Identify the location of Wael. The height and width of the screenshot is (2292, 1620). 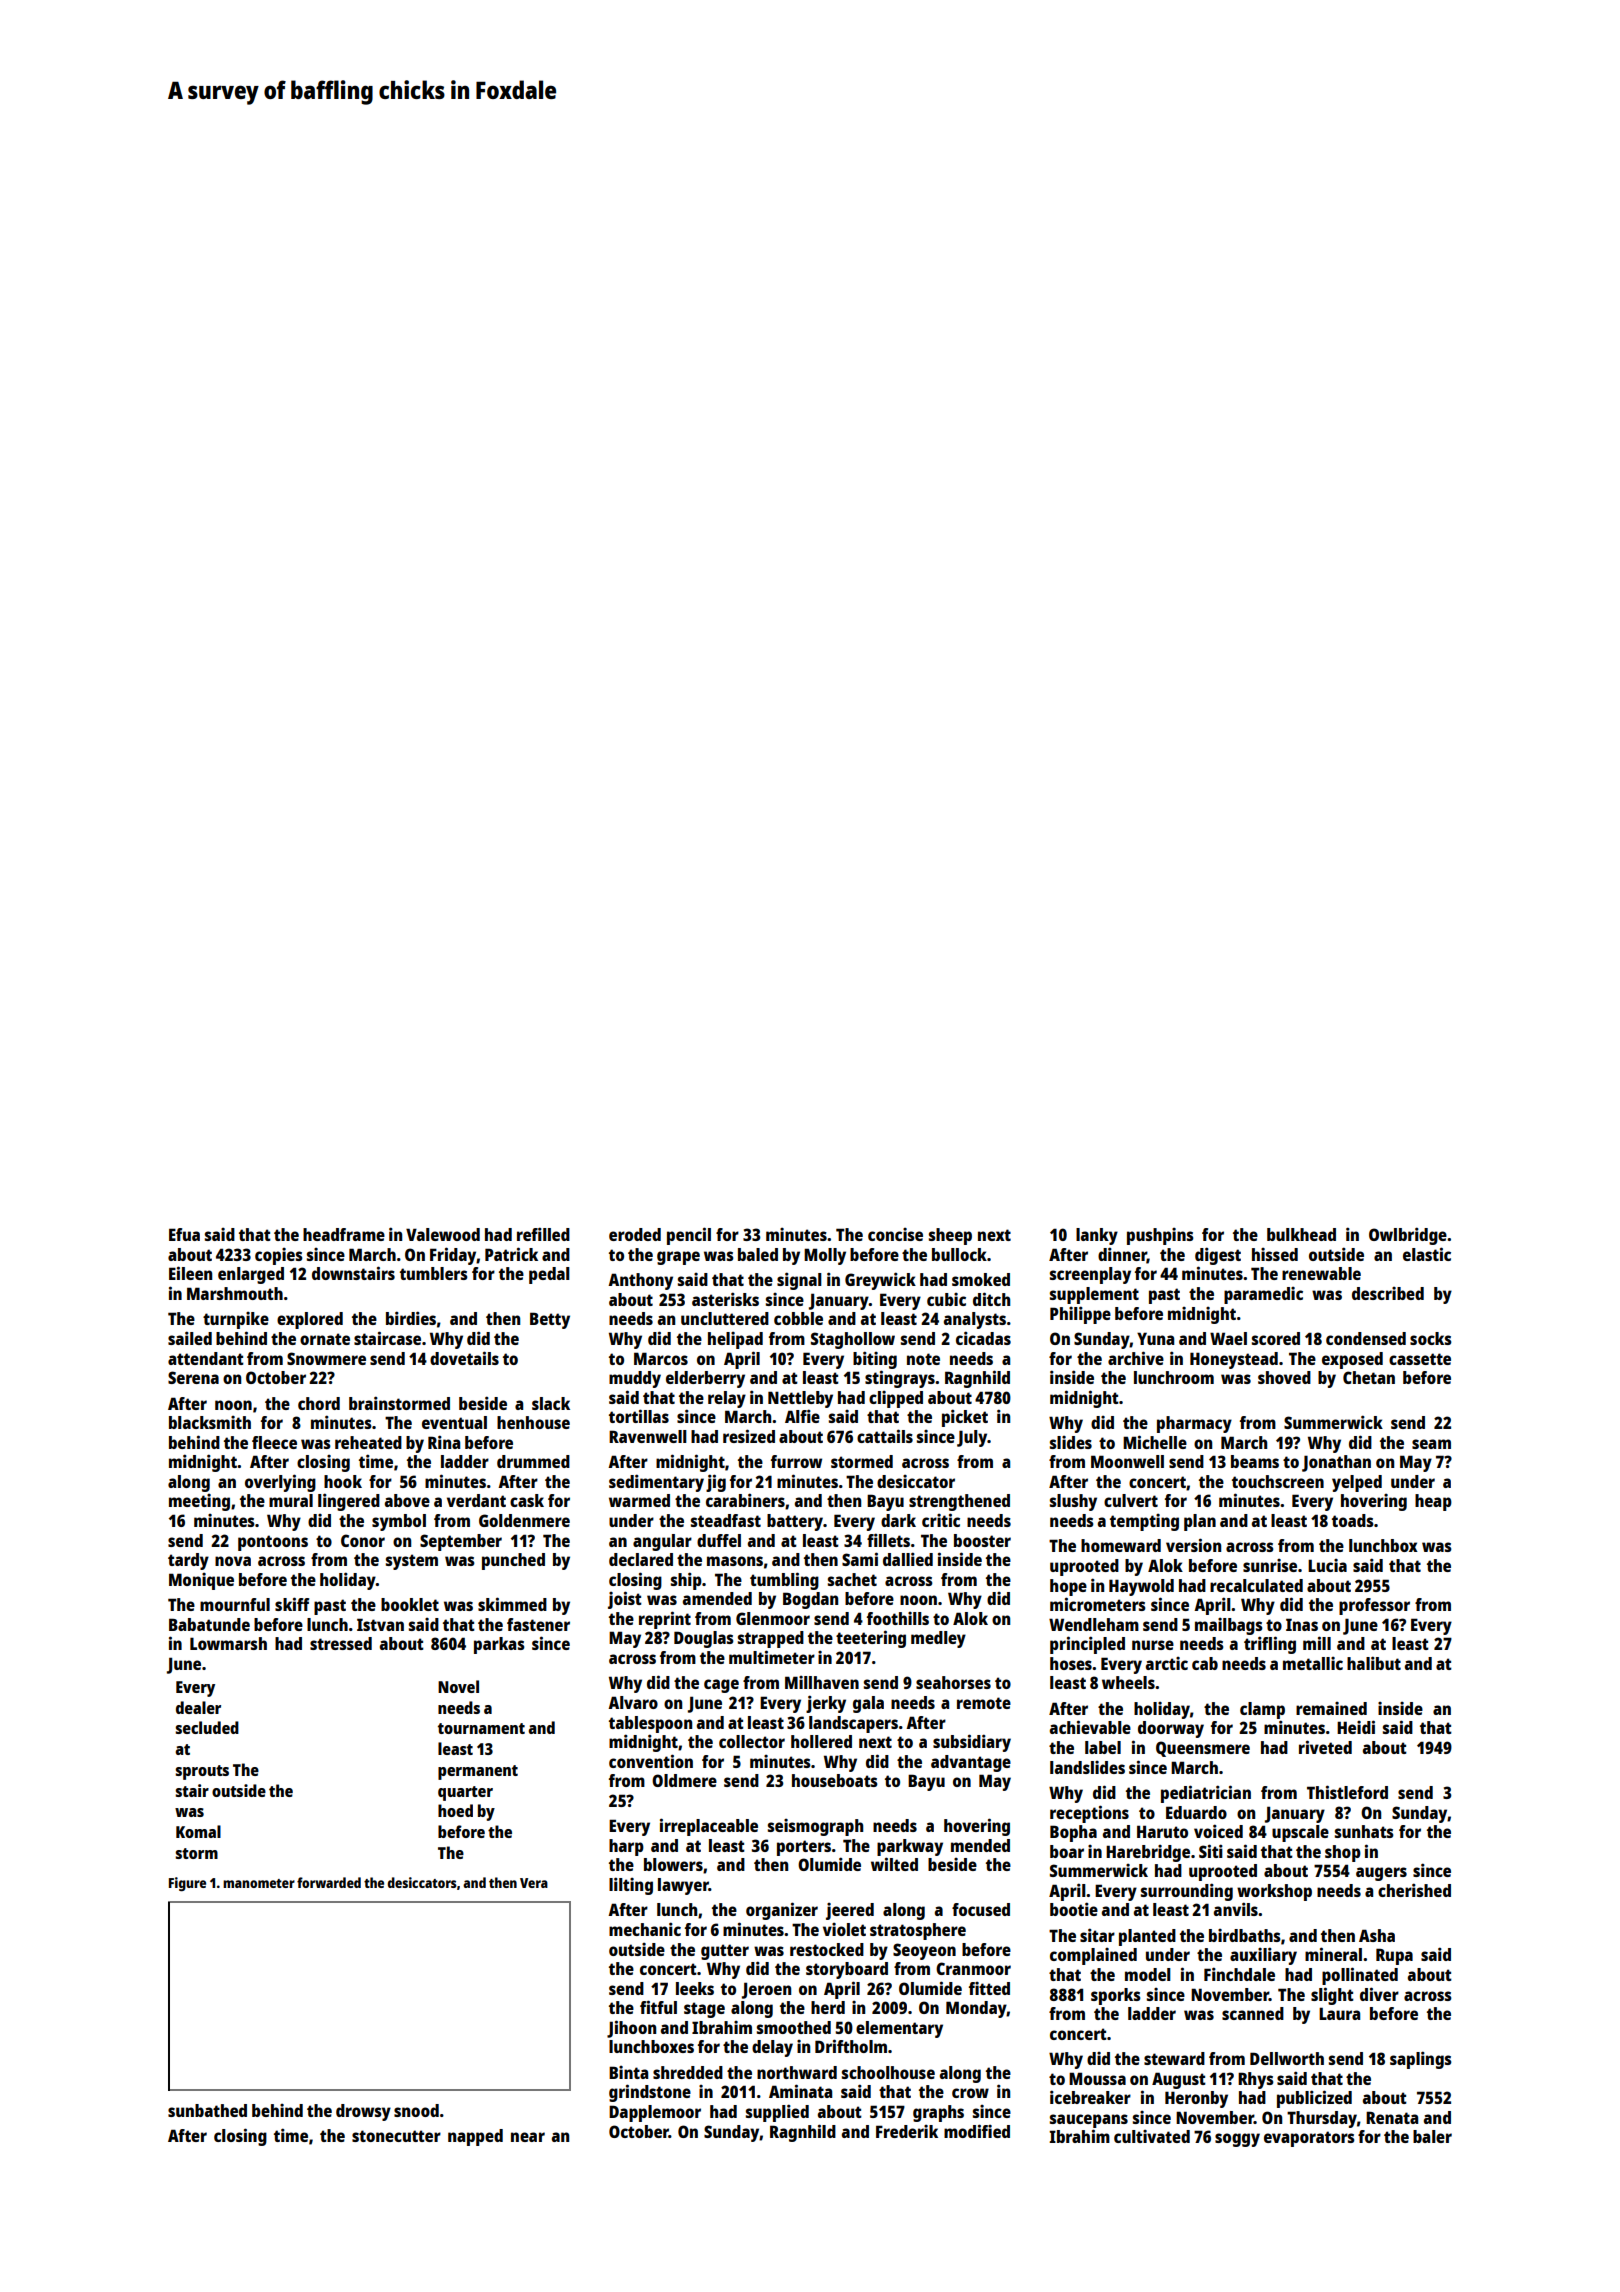
(1228, 1338).
